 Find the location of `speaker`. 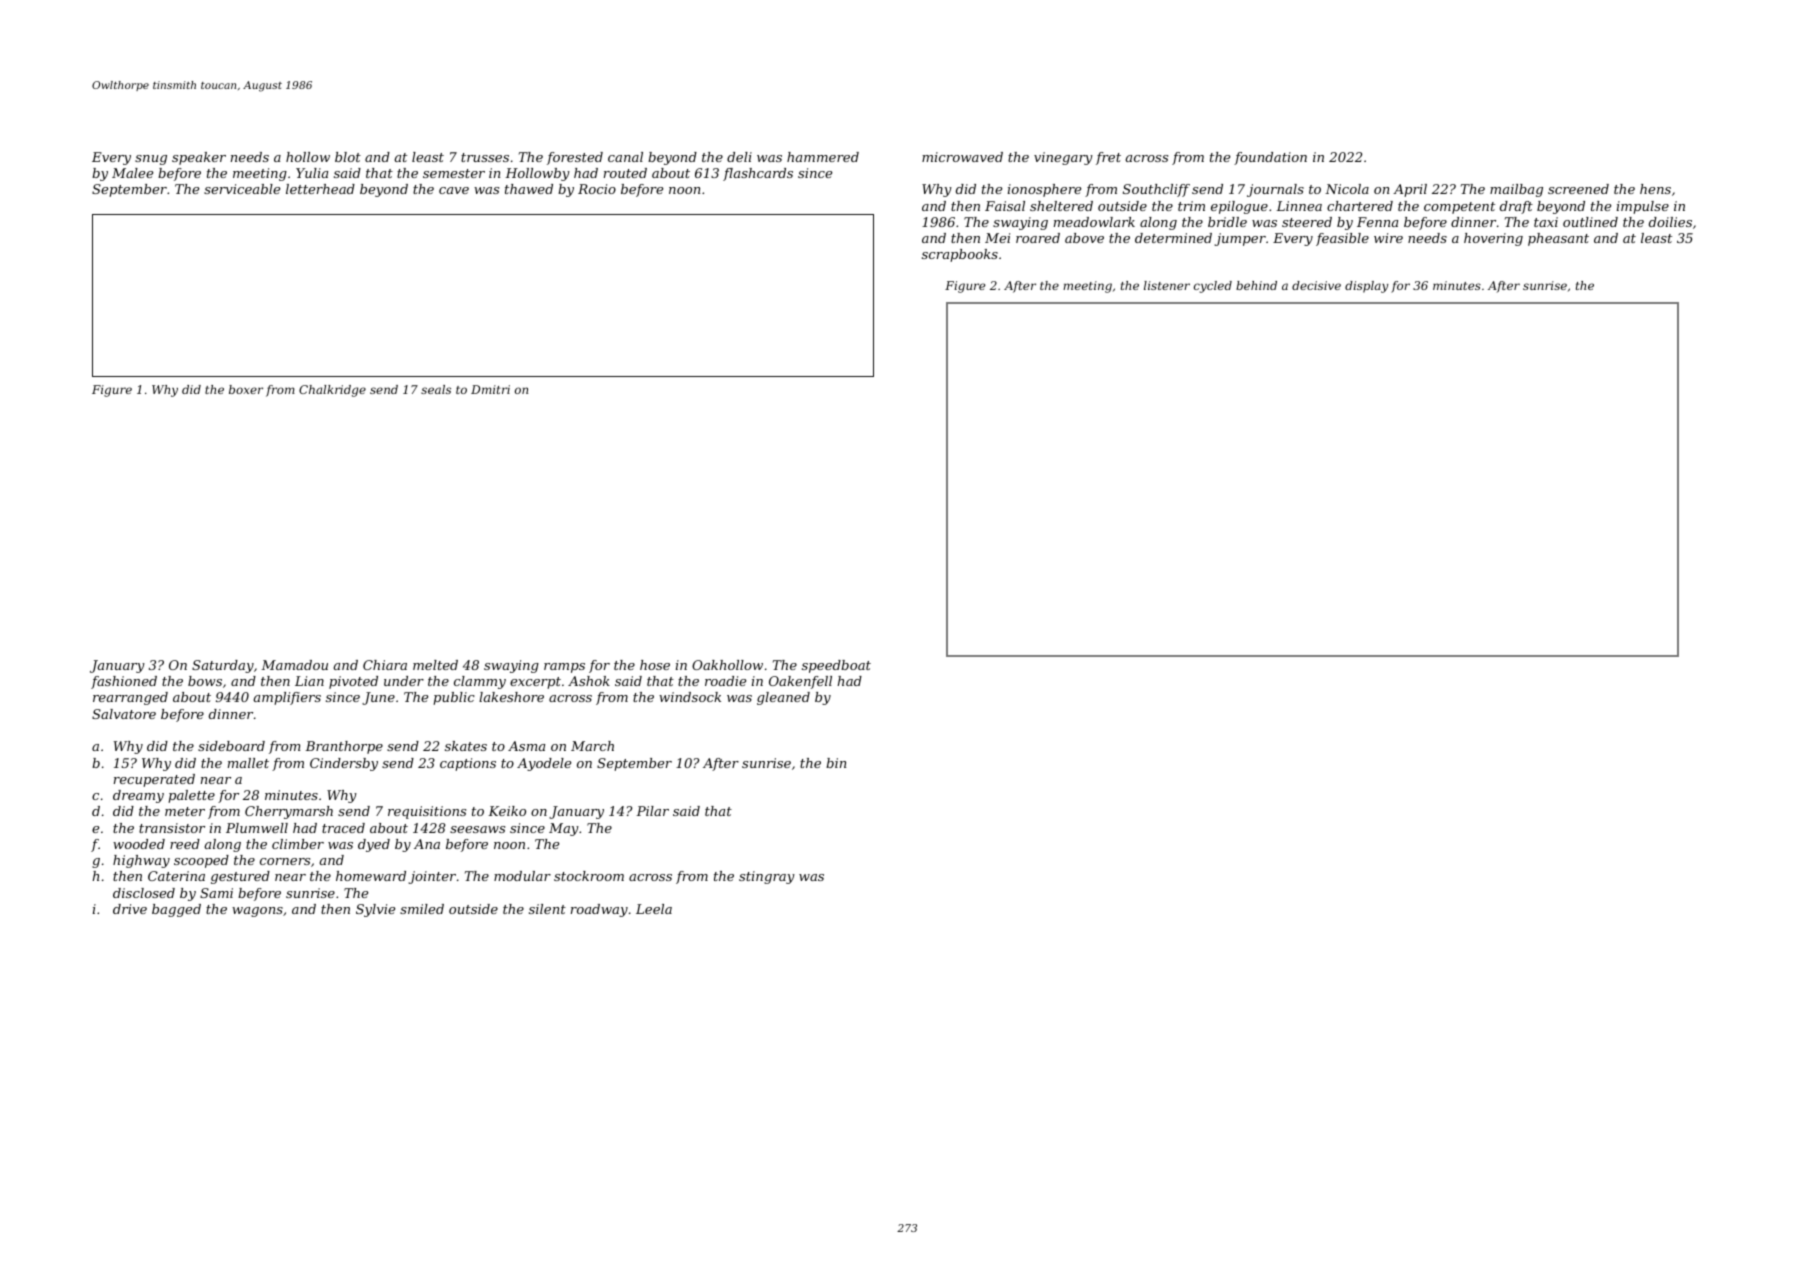

speaker is located at coordinates (199, 158).
